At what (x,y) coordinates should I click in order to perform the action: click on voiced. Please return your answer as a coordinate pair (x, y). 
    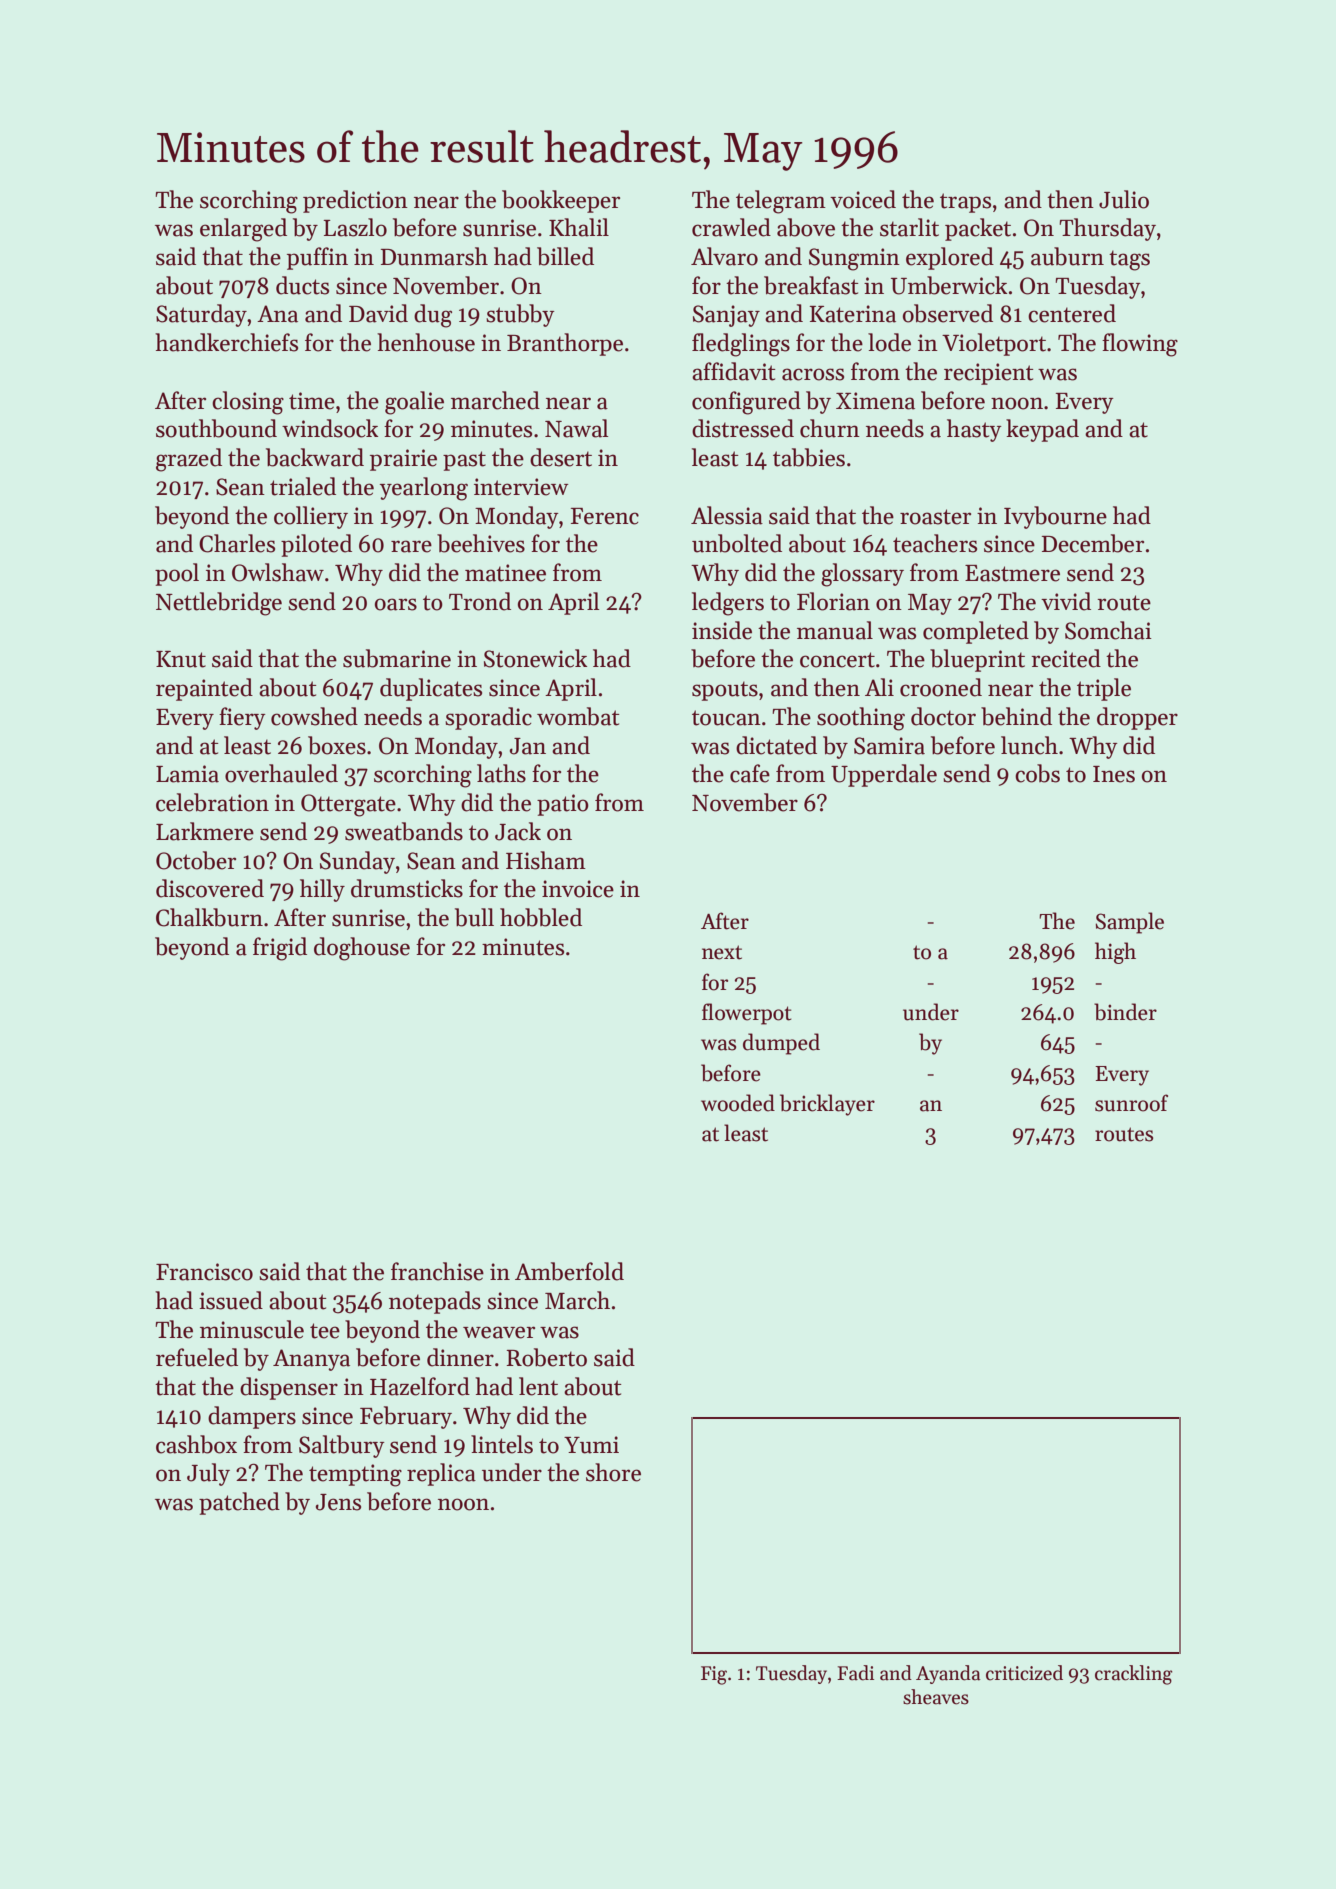
    Looking at the image, I should click on (863, 199).
